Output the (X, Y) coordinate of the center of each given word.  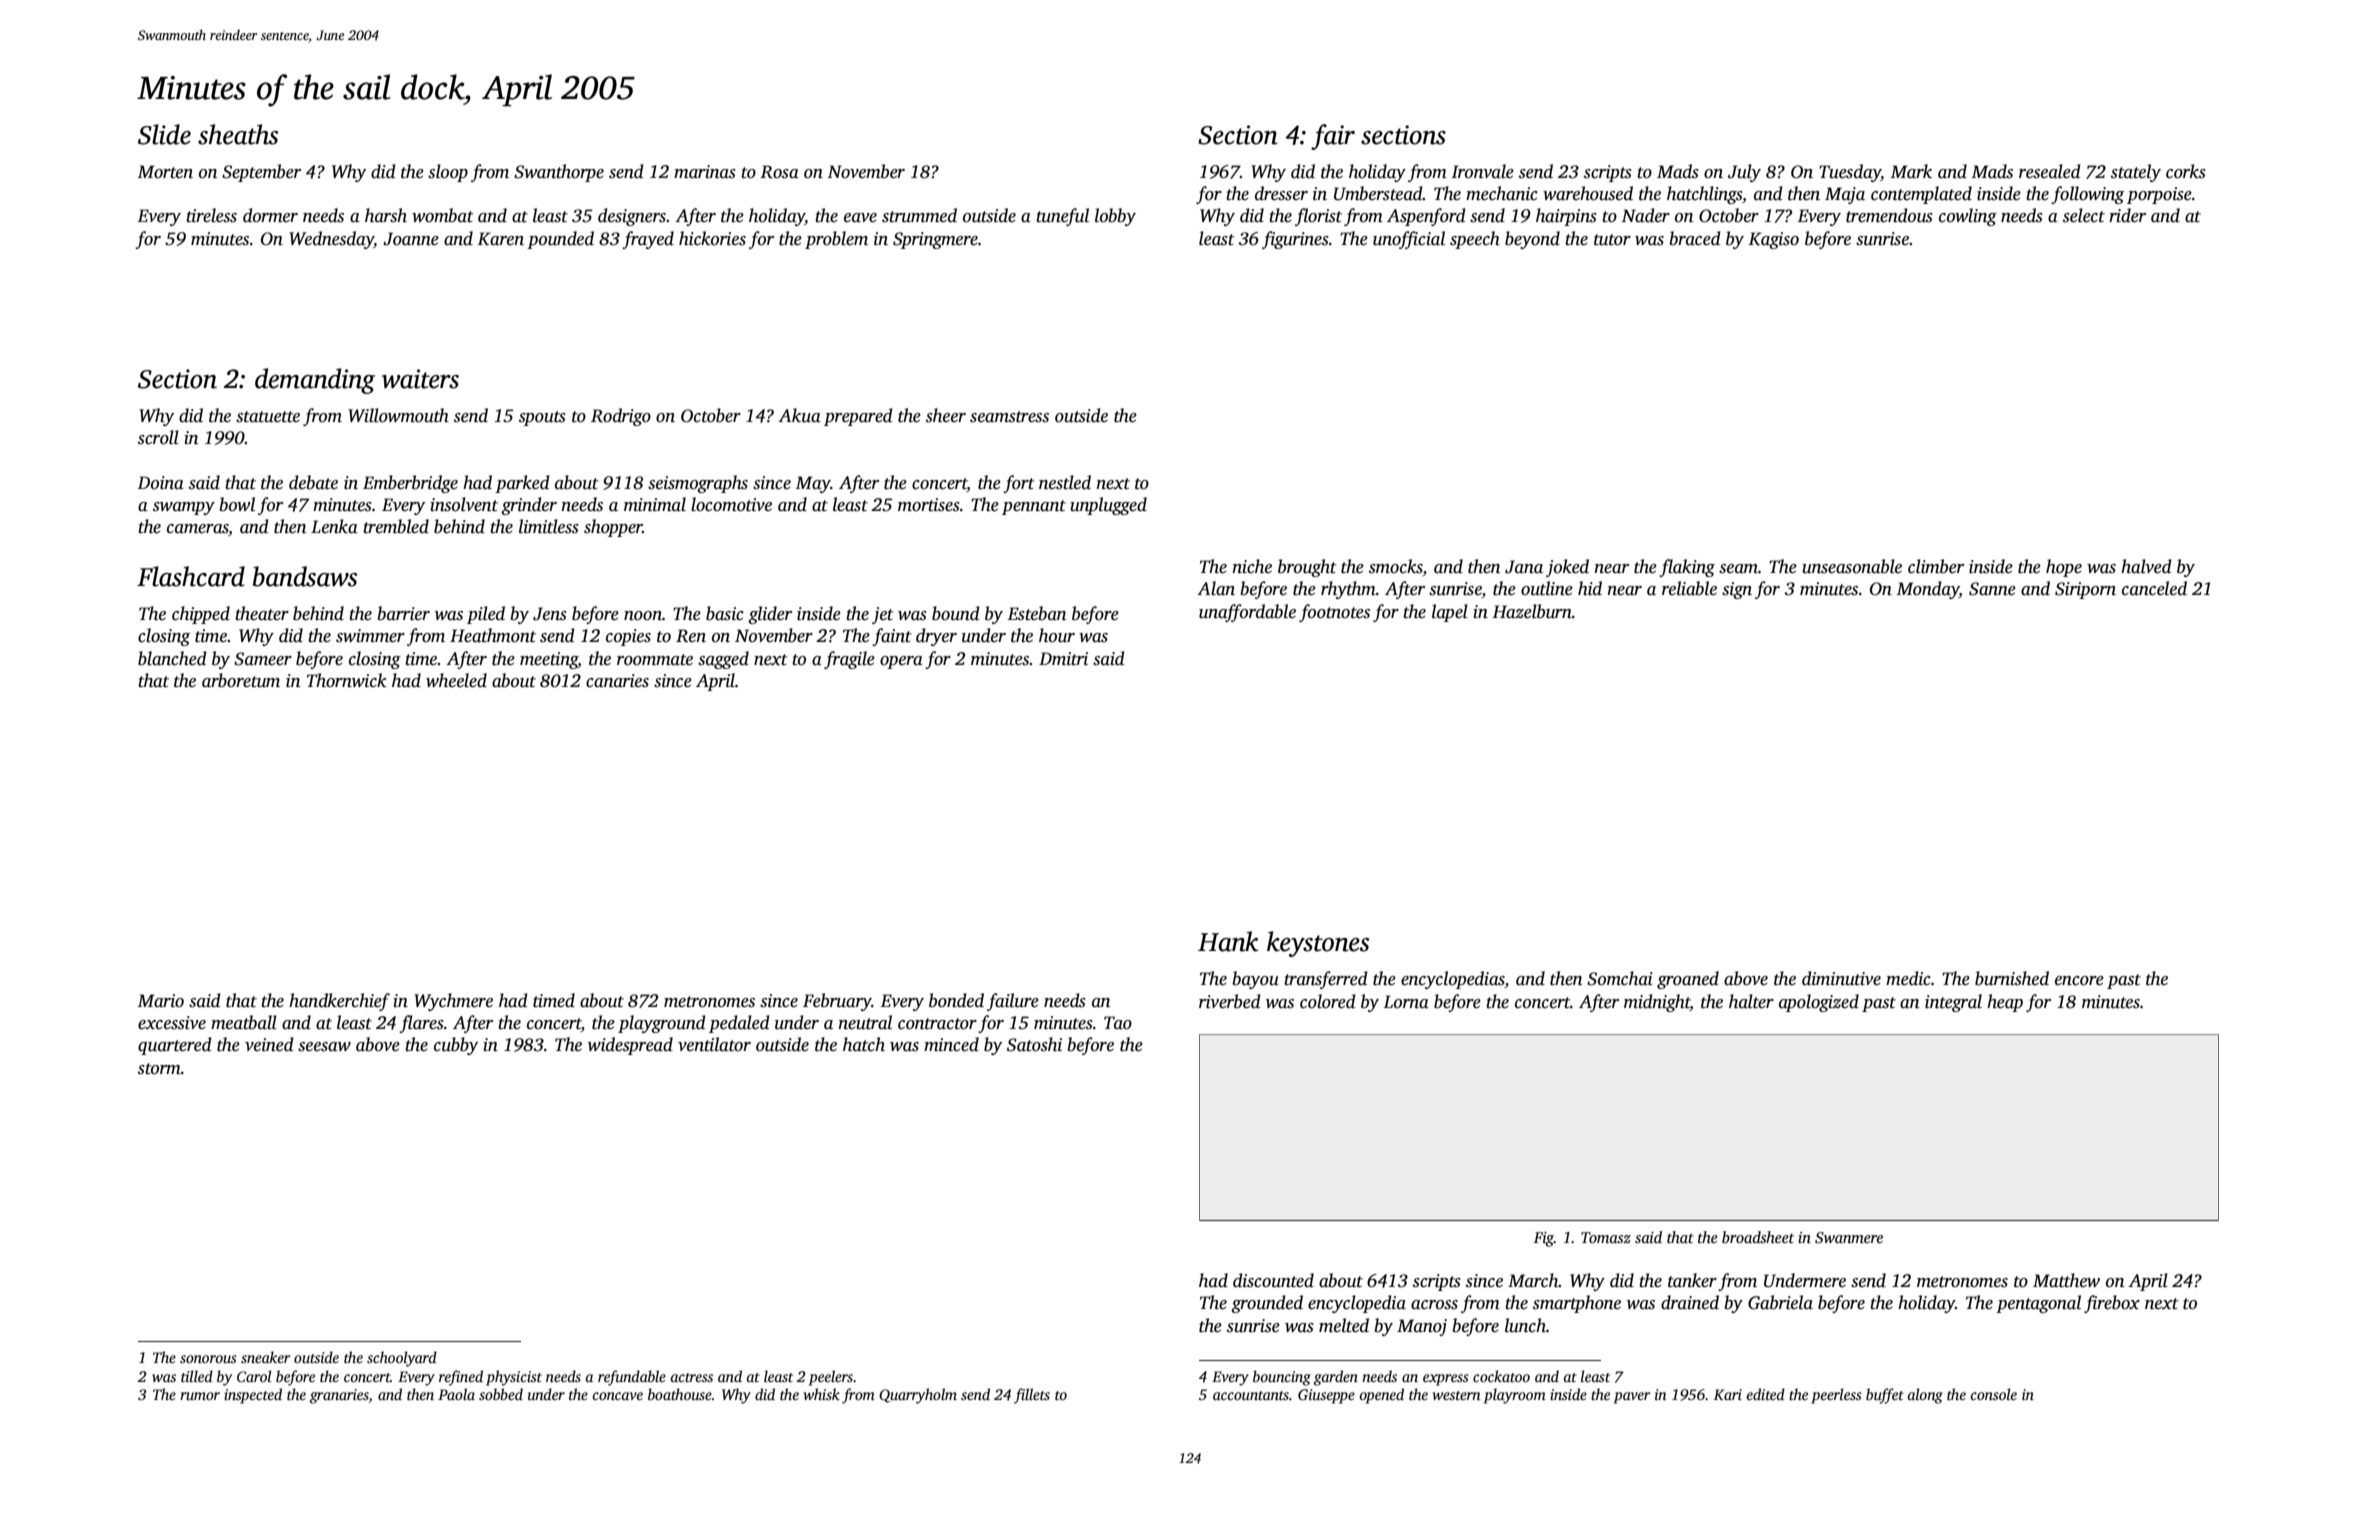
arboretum (241, 680)
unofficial (1409, 240)
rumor (200, 1396)
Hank (1228, 941)
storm (159, 1069)
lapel (1450, 613)
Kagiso (1773, 240)
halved (2146, 566)
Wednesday (331, 240)
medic (1908, 978)
